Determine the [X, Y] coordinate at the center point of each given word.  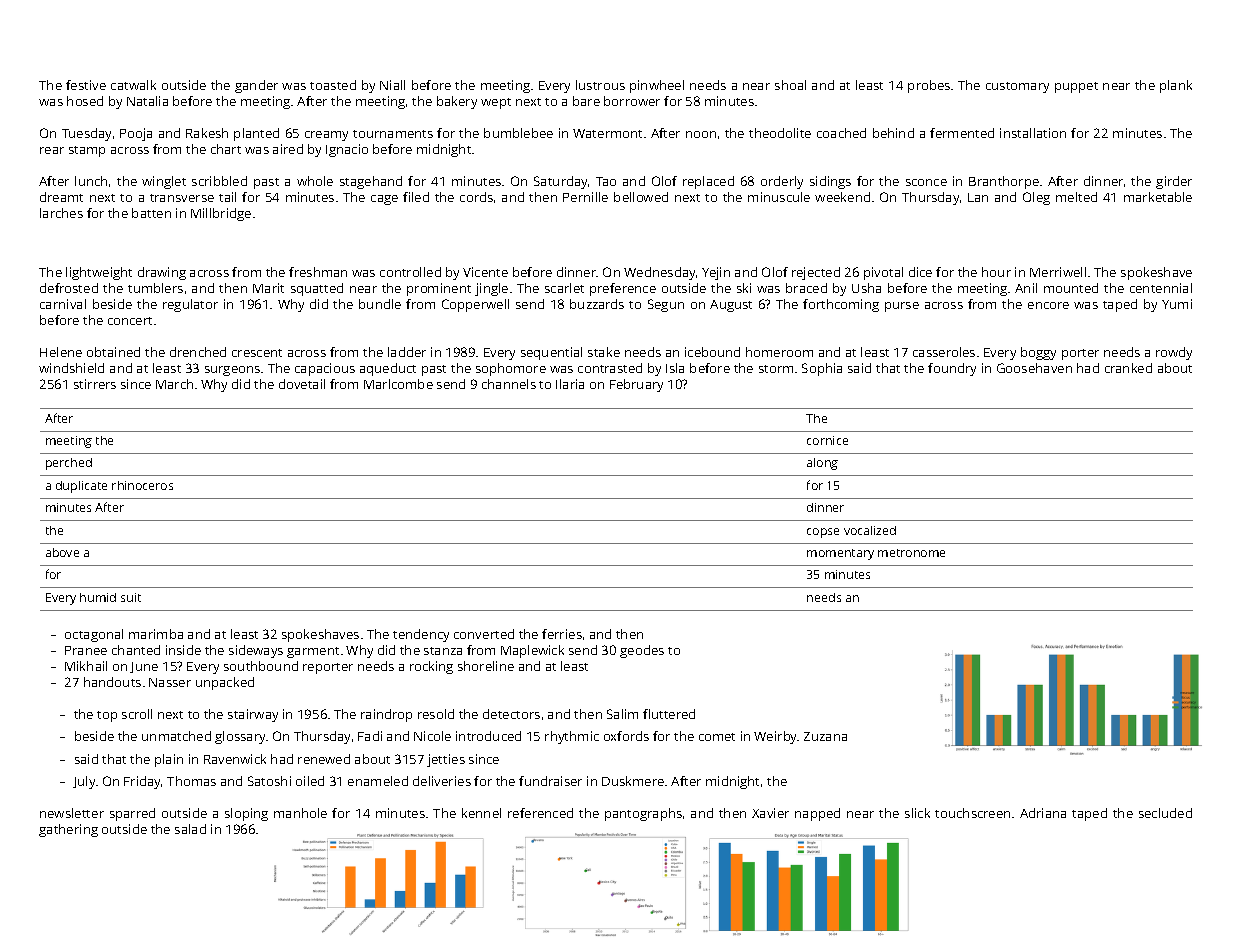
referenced [540, 813]
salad [190, 829]
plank [1176, 86]
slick [917, 813]
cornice [827, 440]
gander [256, 86]
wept [496, 103]
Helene [61, 352]
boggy [1038, 353]
